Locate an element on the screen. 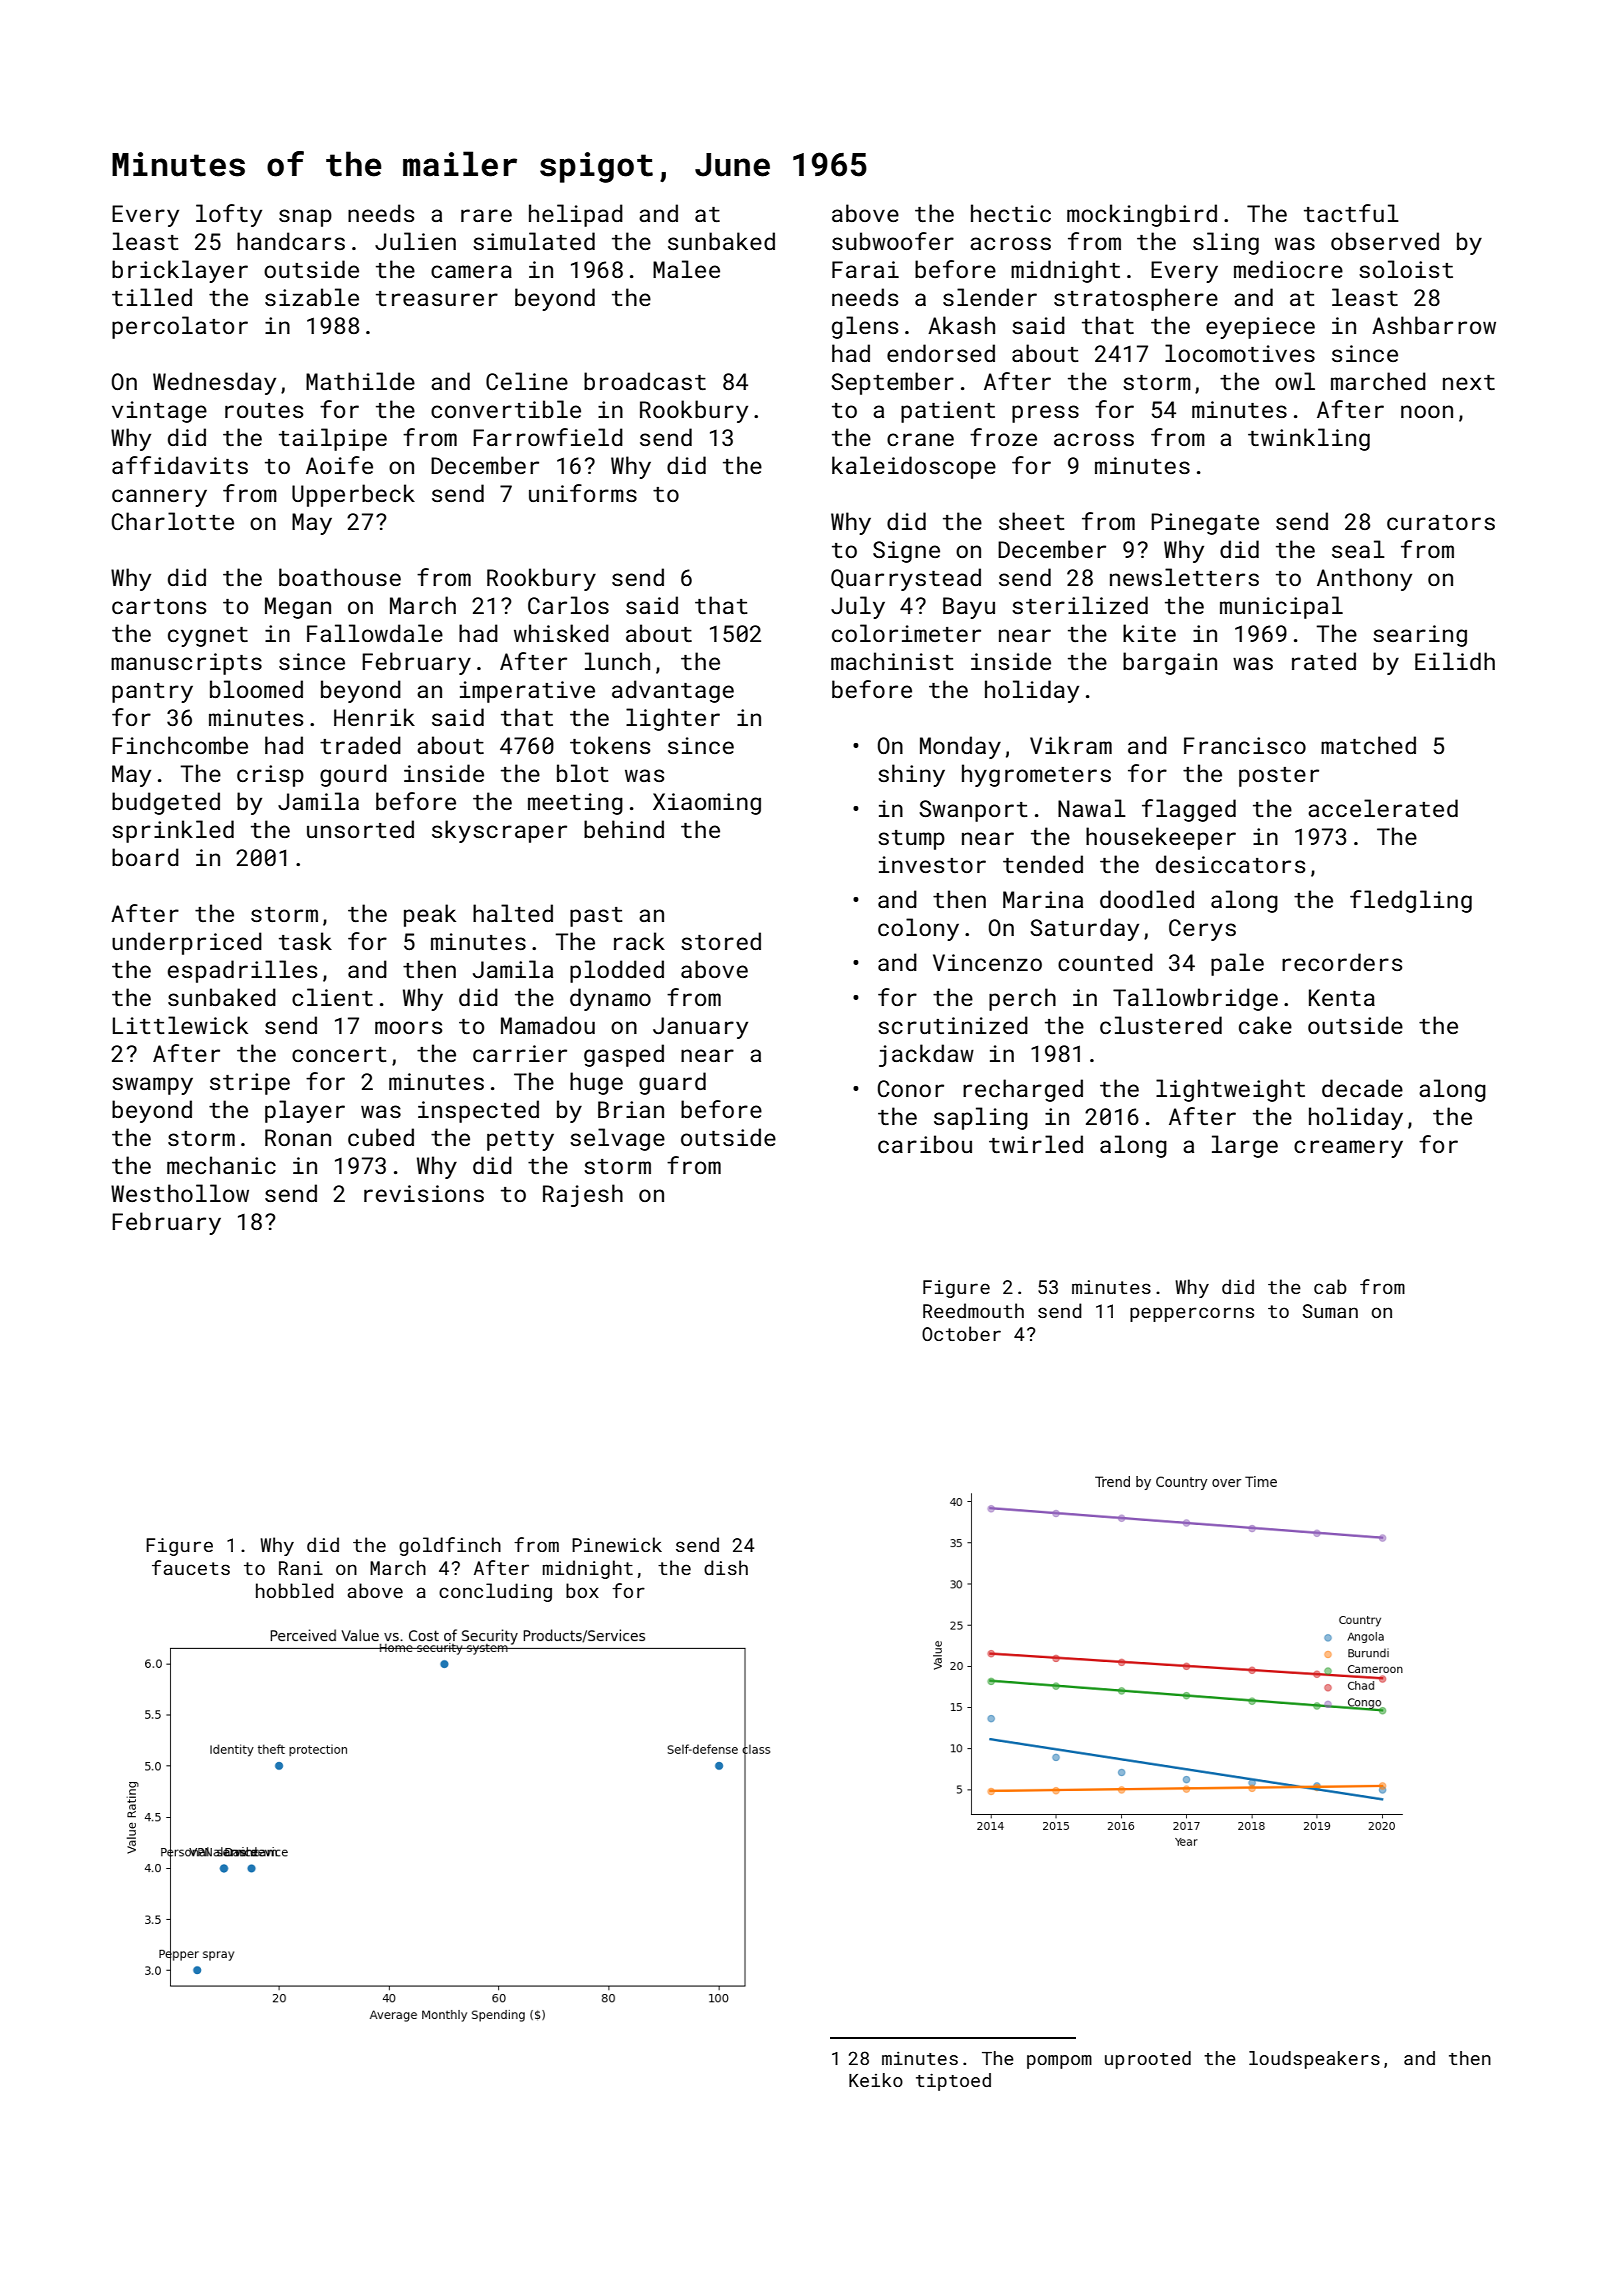  helipad is located at coordinates (576, 215).
